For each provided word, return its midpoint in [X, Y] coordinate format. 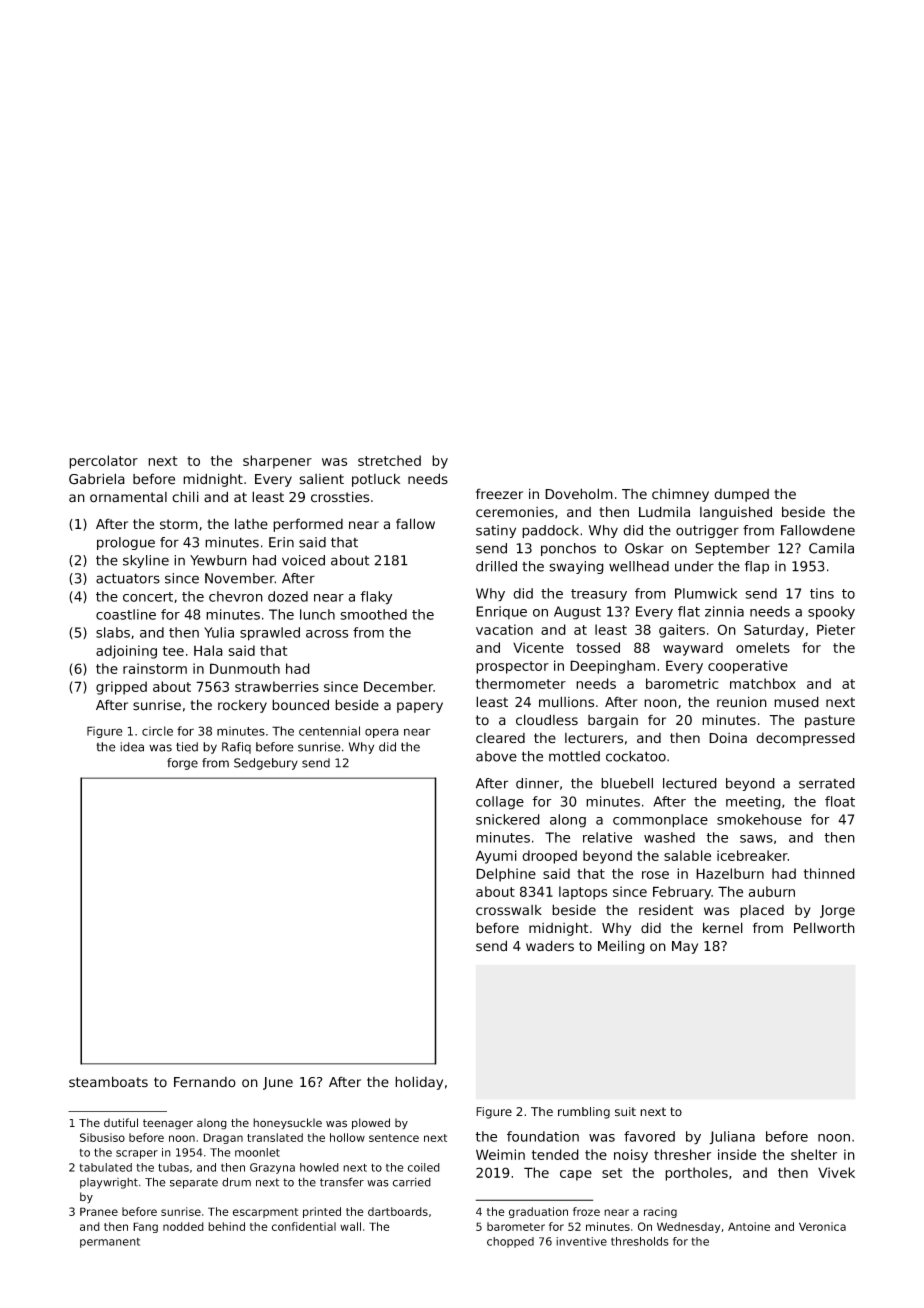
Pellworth [824, 928]
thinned [829, 873]
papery [420, 707]
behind [226, 1226]
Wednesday [688, 1227]
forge [182, 764]
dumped [741, 495]
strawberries [277, 686]
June [278, 1083]
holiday [419, 1083]
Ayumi [496, 857]
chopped [510, 1242]
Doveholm [579, 494]
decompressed [805, 739]
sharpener [277, 462]
